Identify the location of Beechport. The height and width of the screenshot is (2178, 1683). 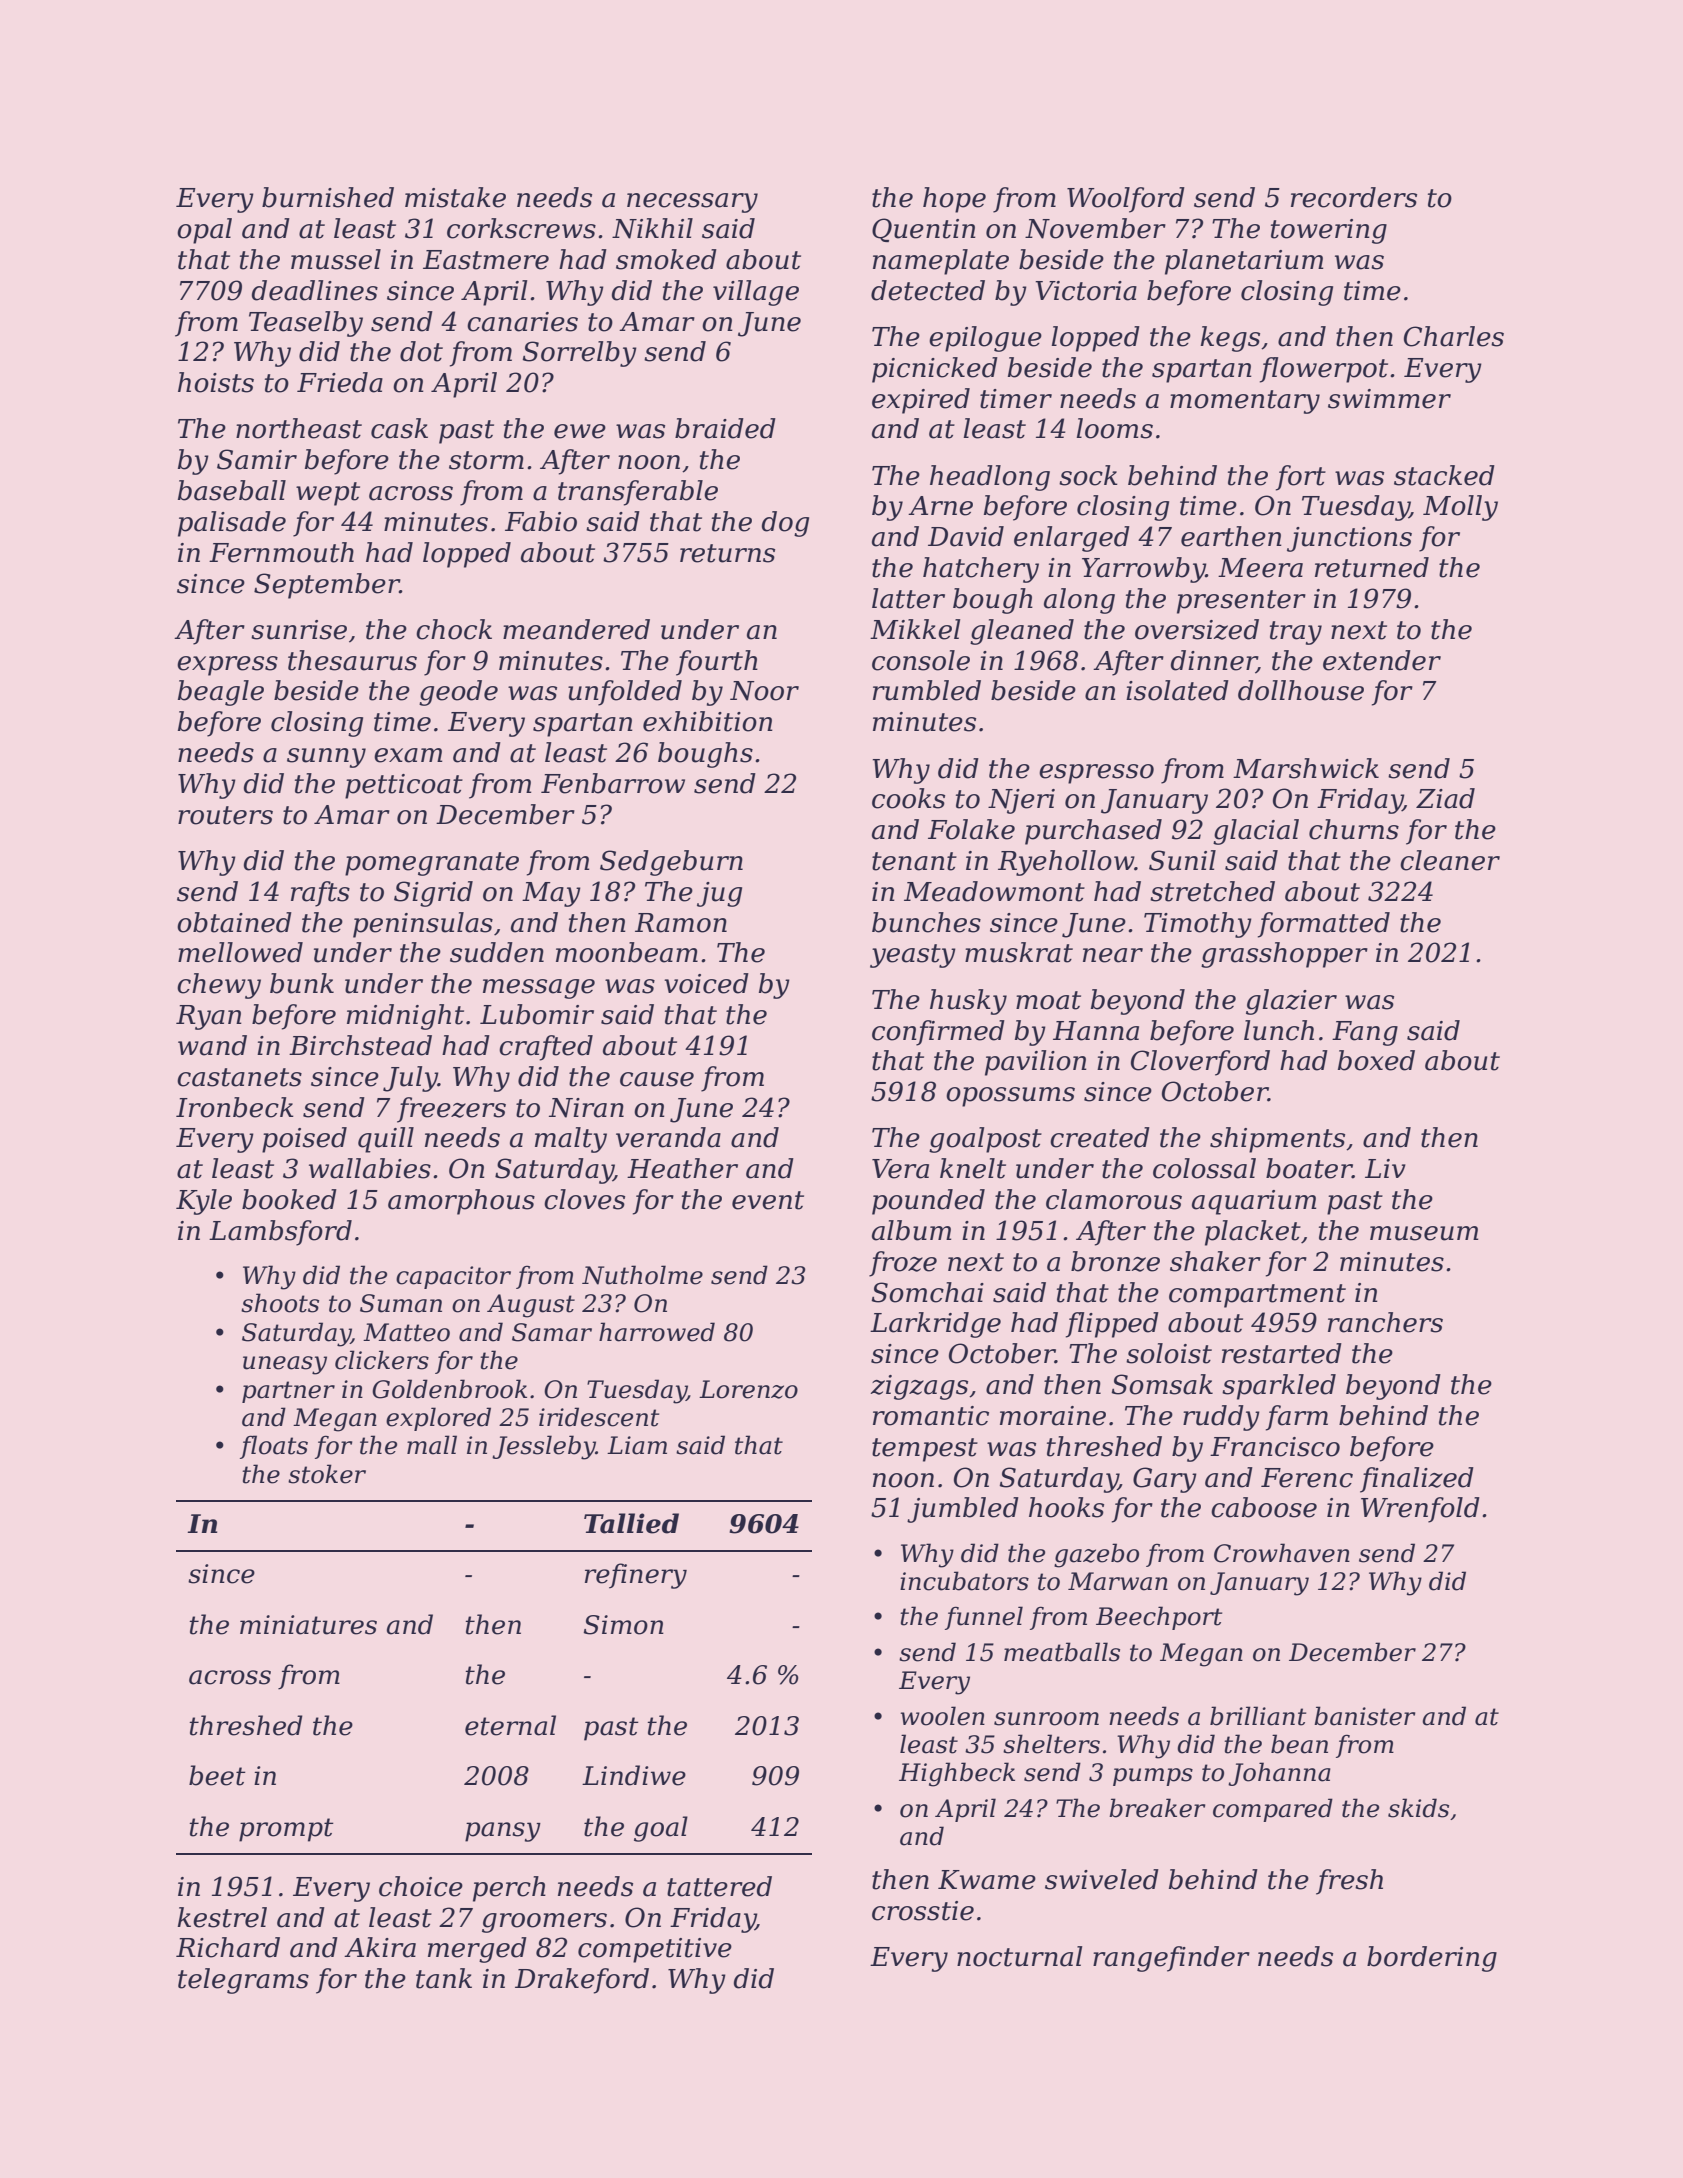
(1159, 1618).
